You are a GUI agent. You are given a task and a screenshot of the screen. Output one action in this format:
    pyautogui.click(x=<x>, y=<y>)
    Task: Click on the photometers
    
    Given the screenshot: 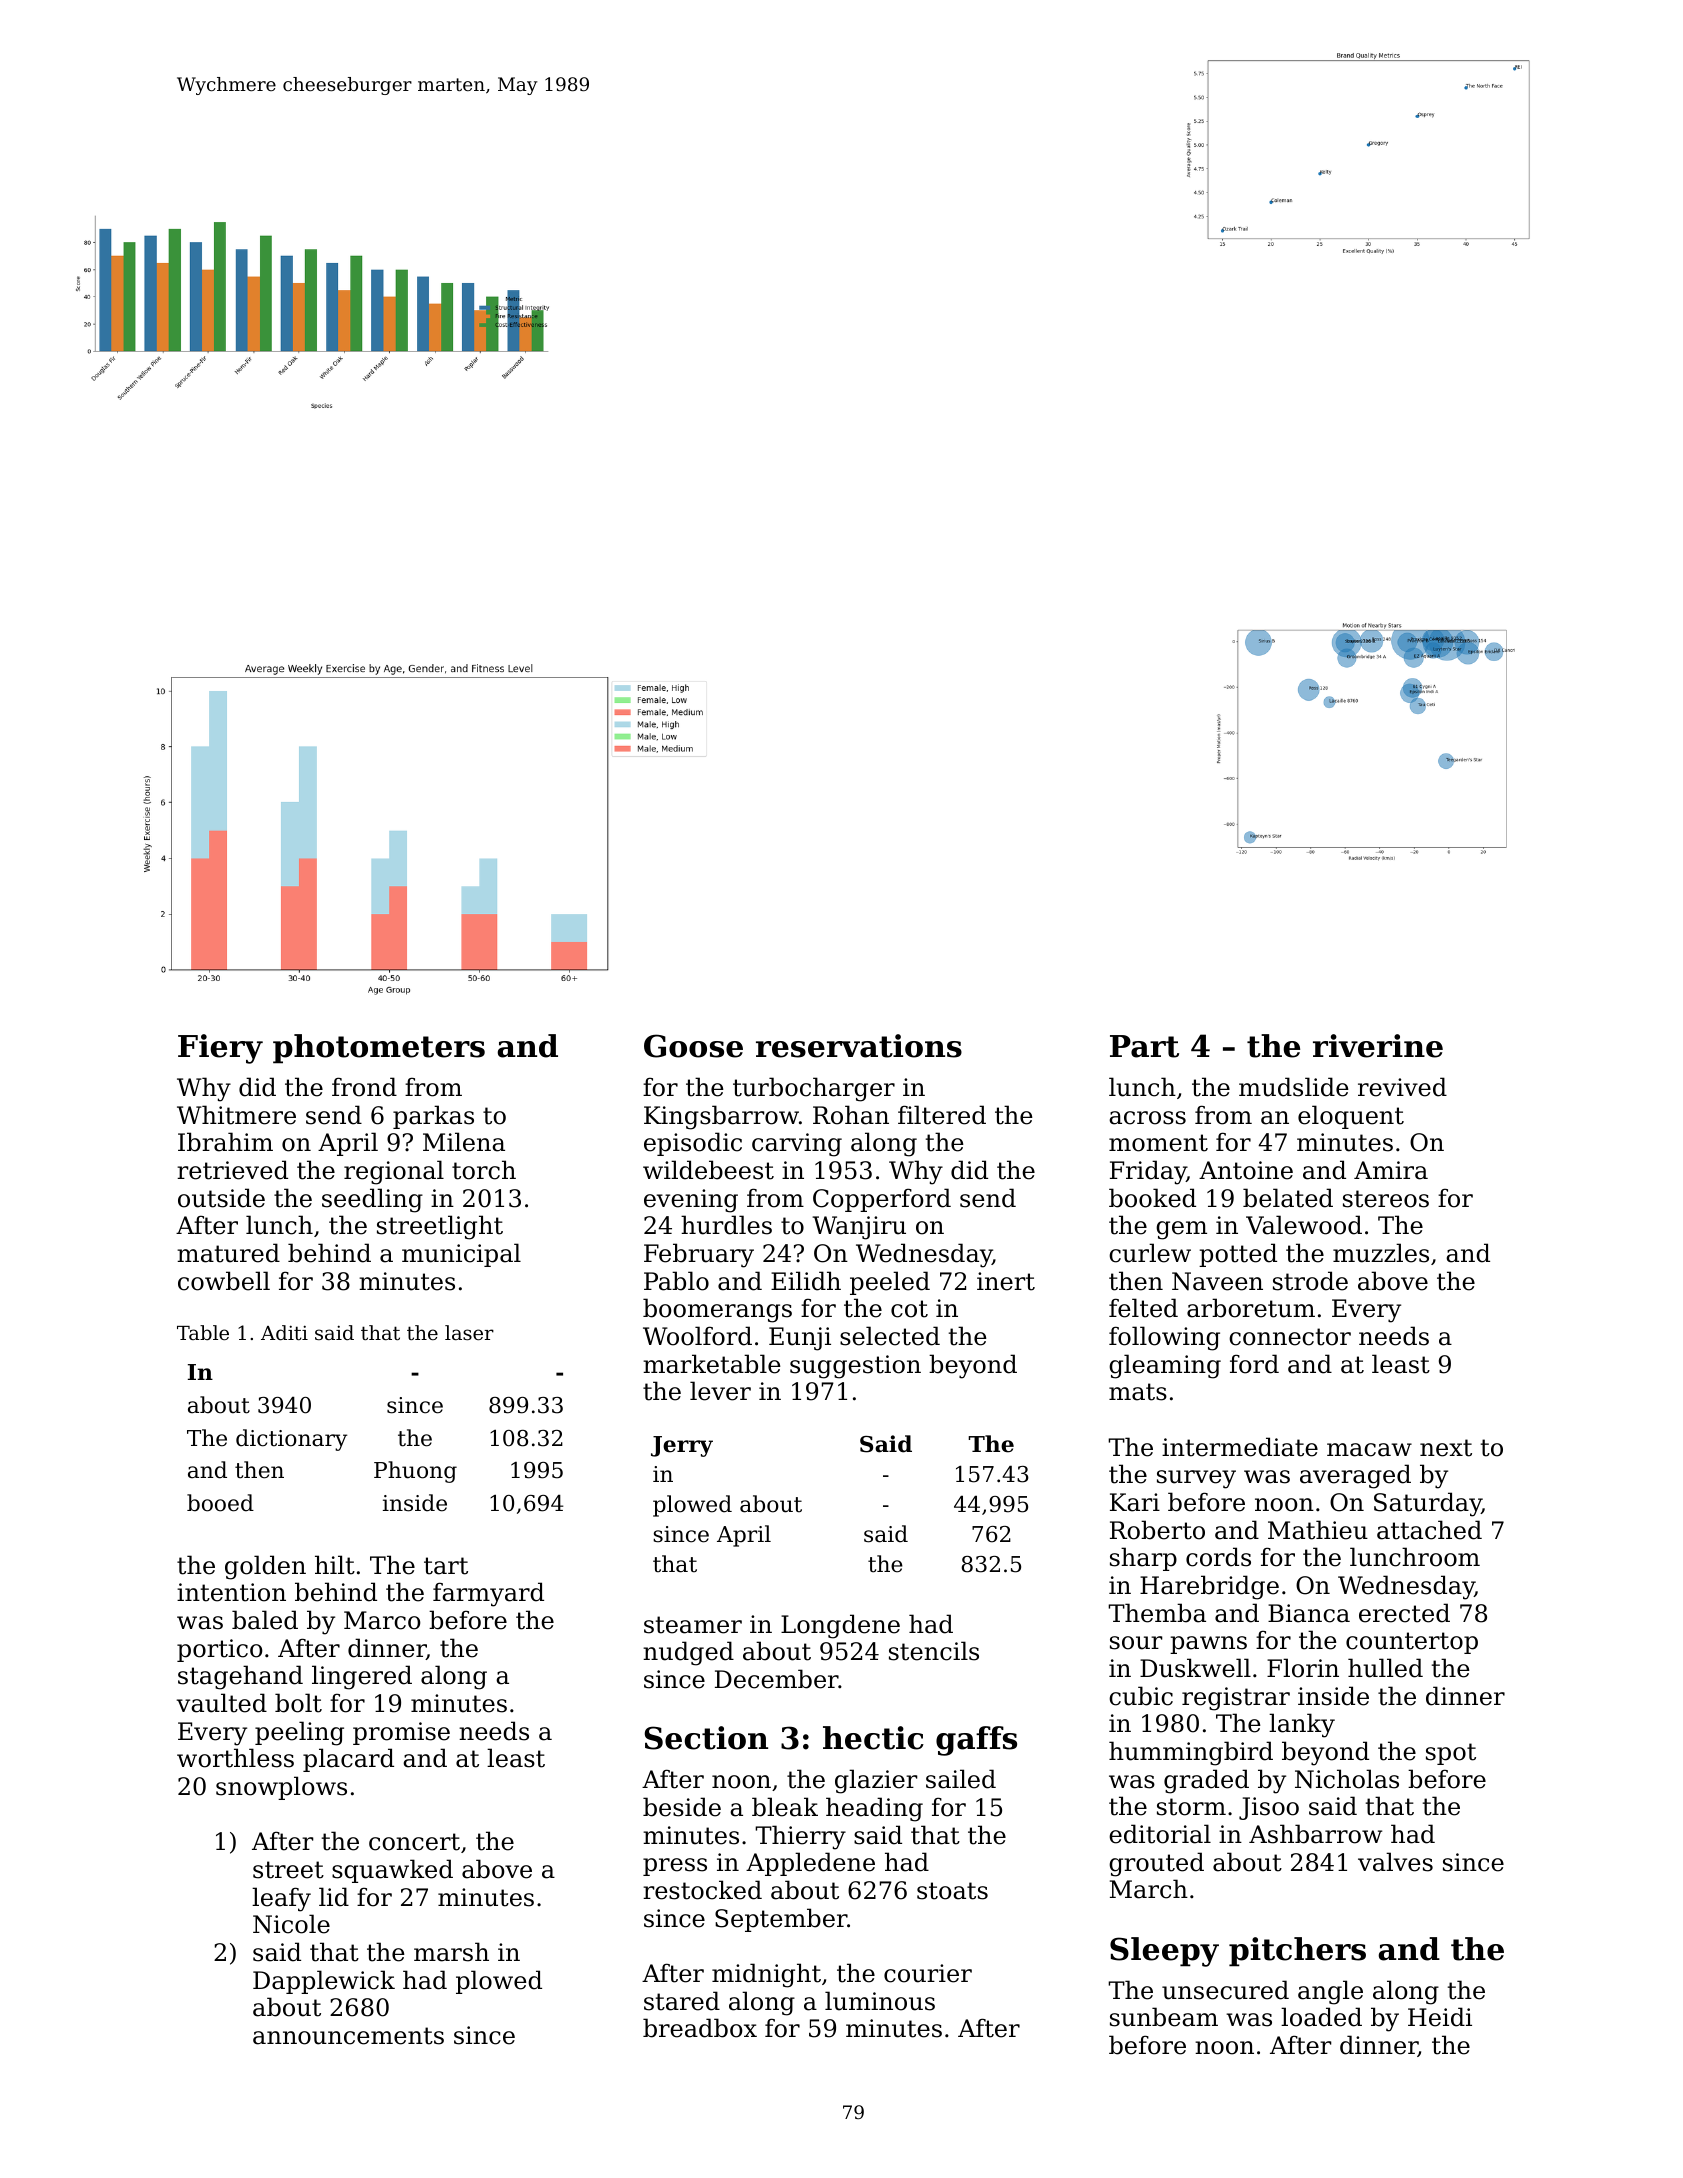 What is the action you would take?
    pyautogui.click(x=379, y=1049)
